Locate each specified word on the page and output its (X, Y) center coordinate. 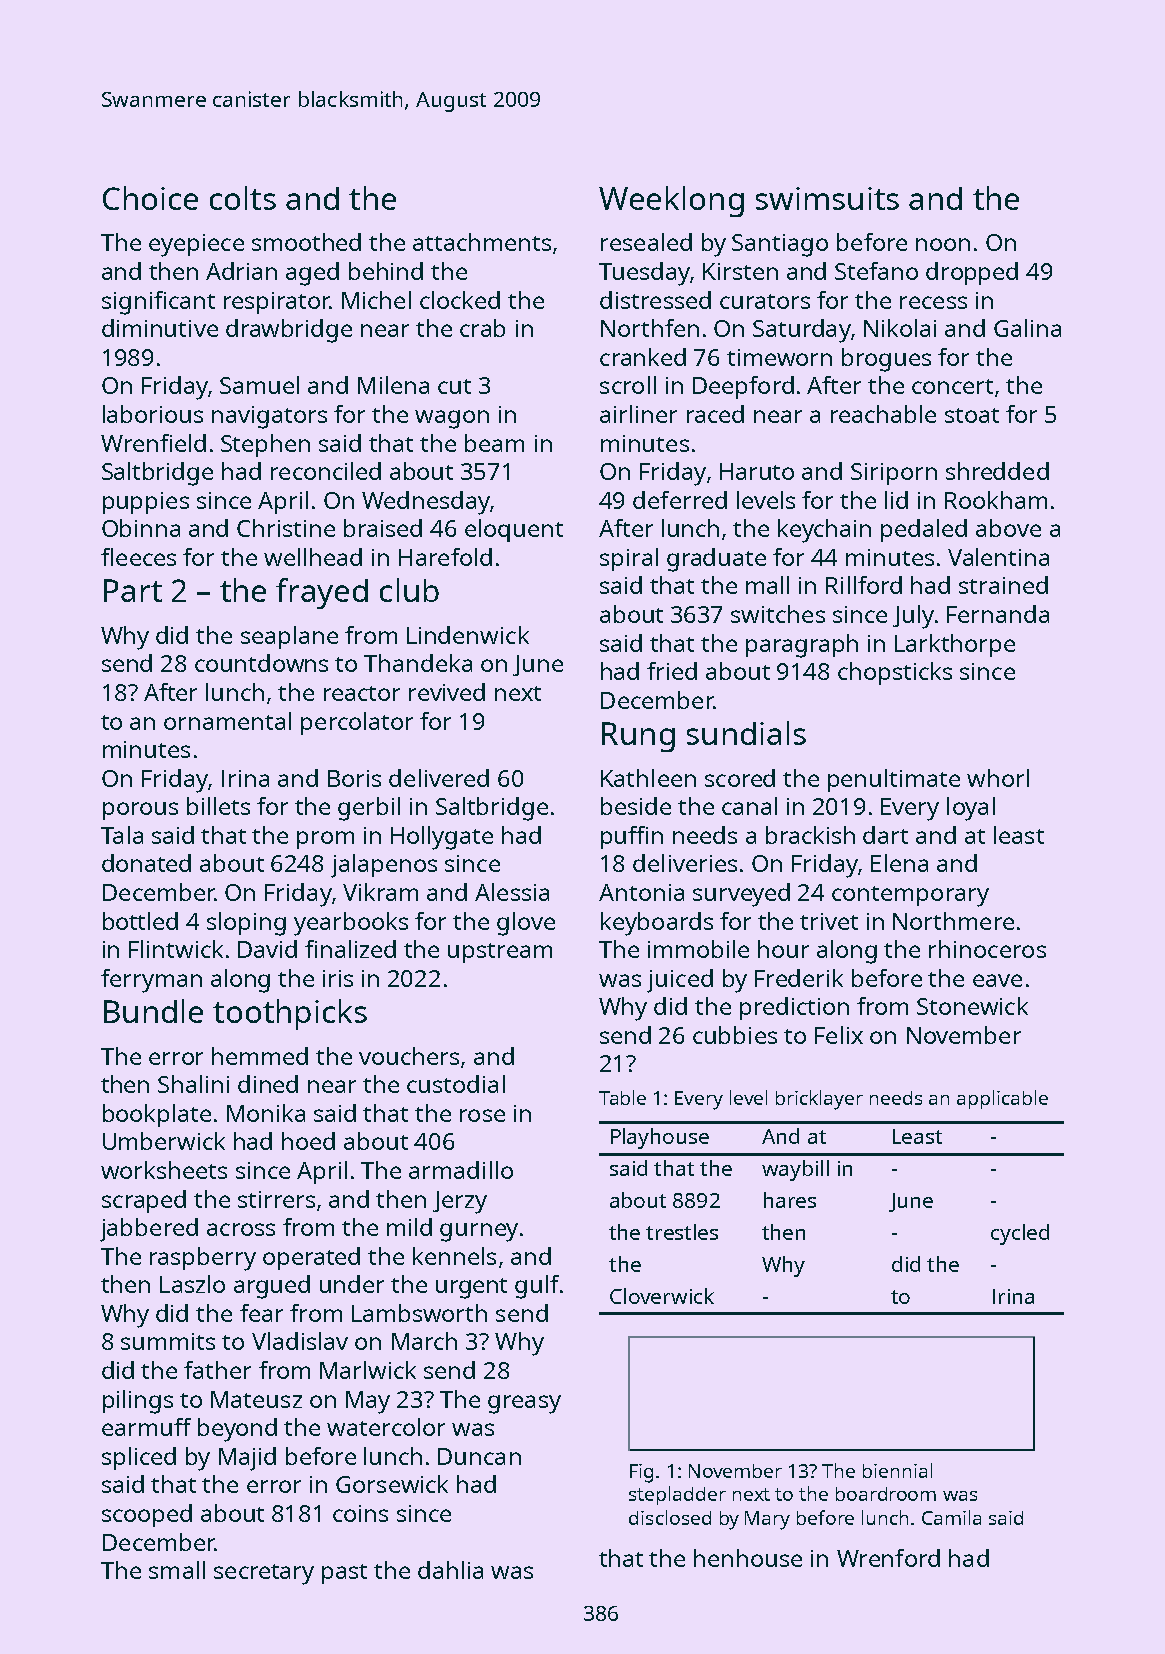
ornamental (227, 721)
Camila (951, 1517)
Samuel (259, 385)
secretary (264, 1574)
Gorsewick (392, 1484)
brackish (810, 835)
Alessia (512, 892)
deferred (680, 500)
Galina (1027, 328)
